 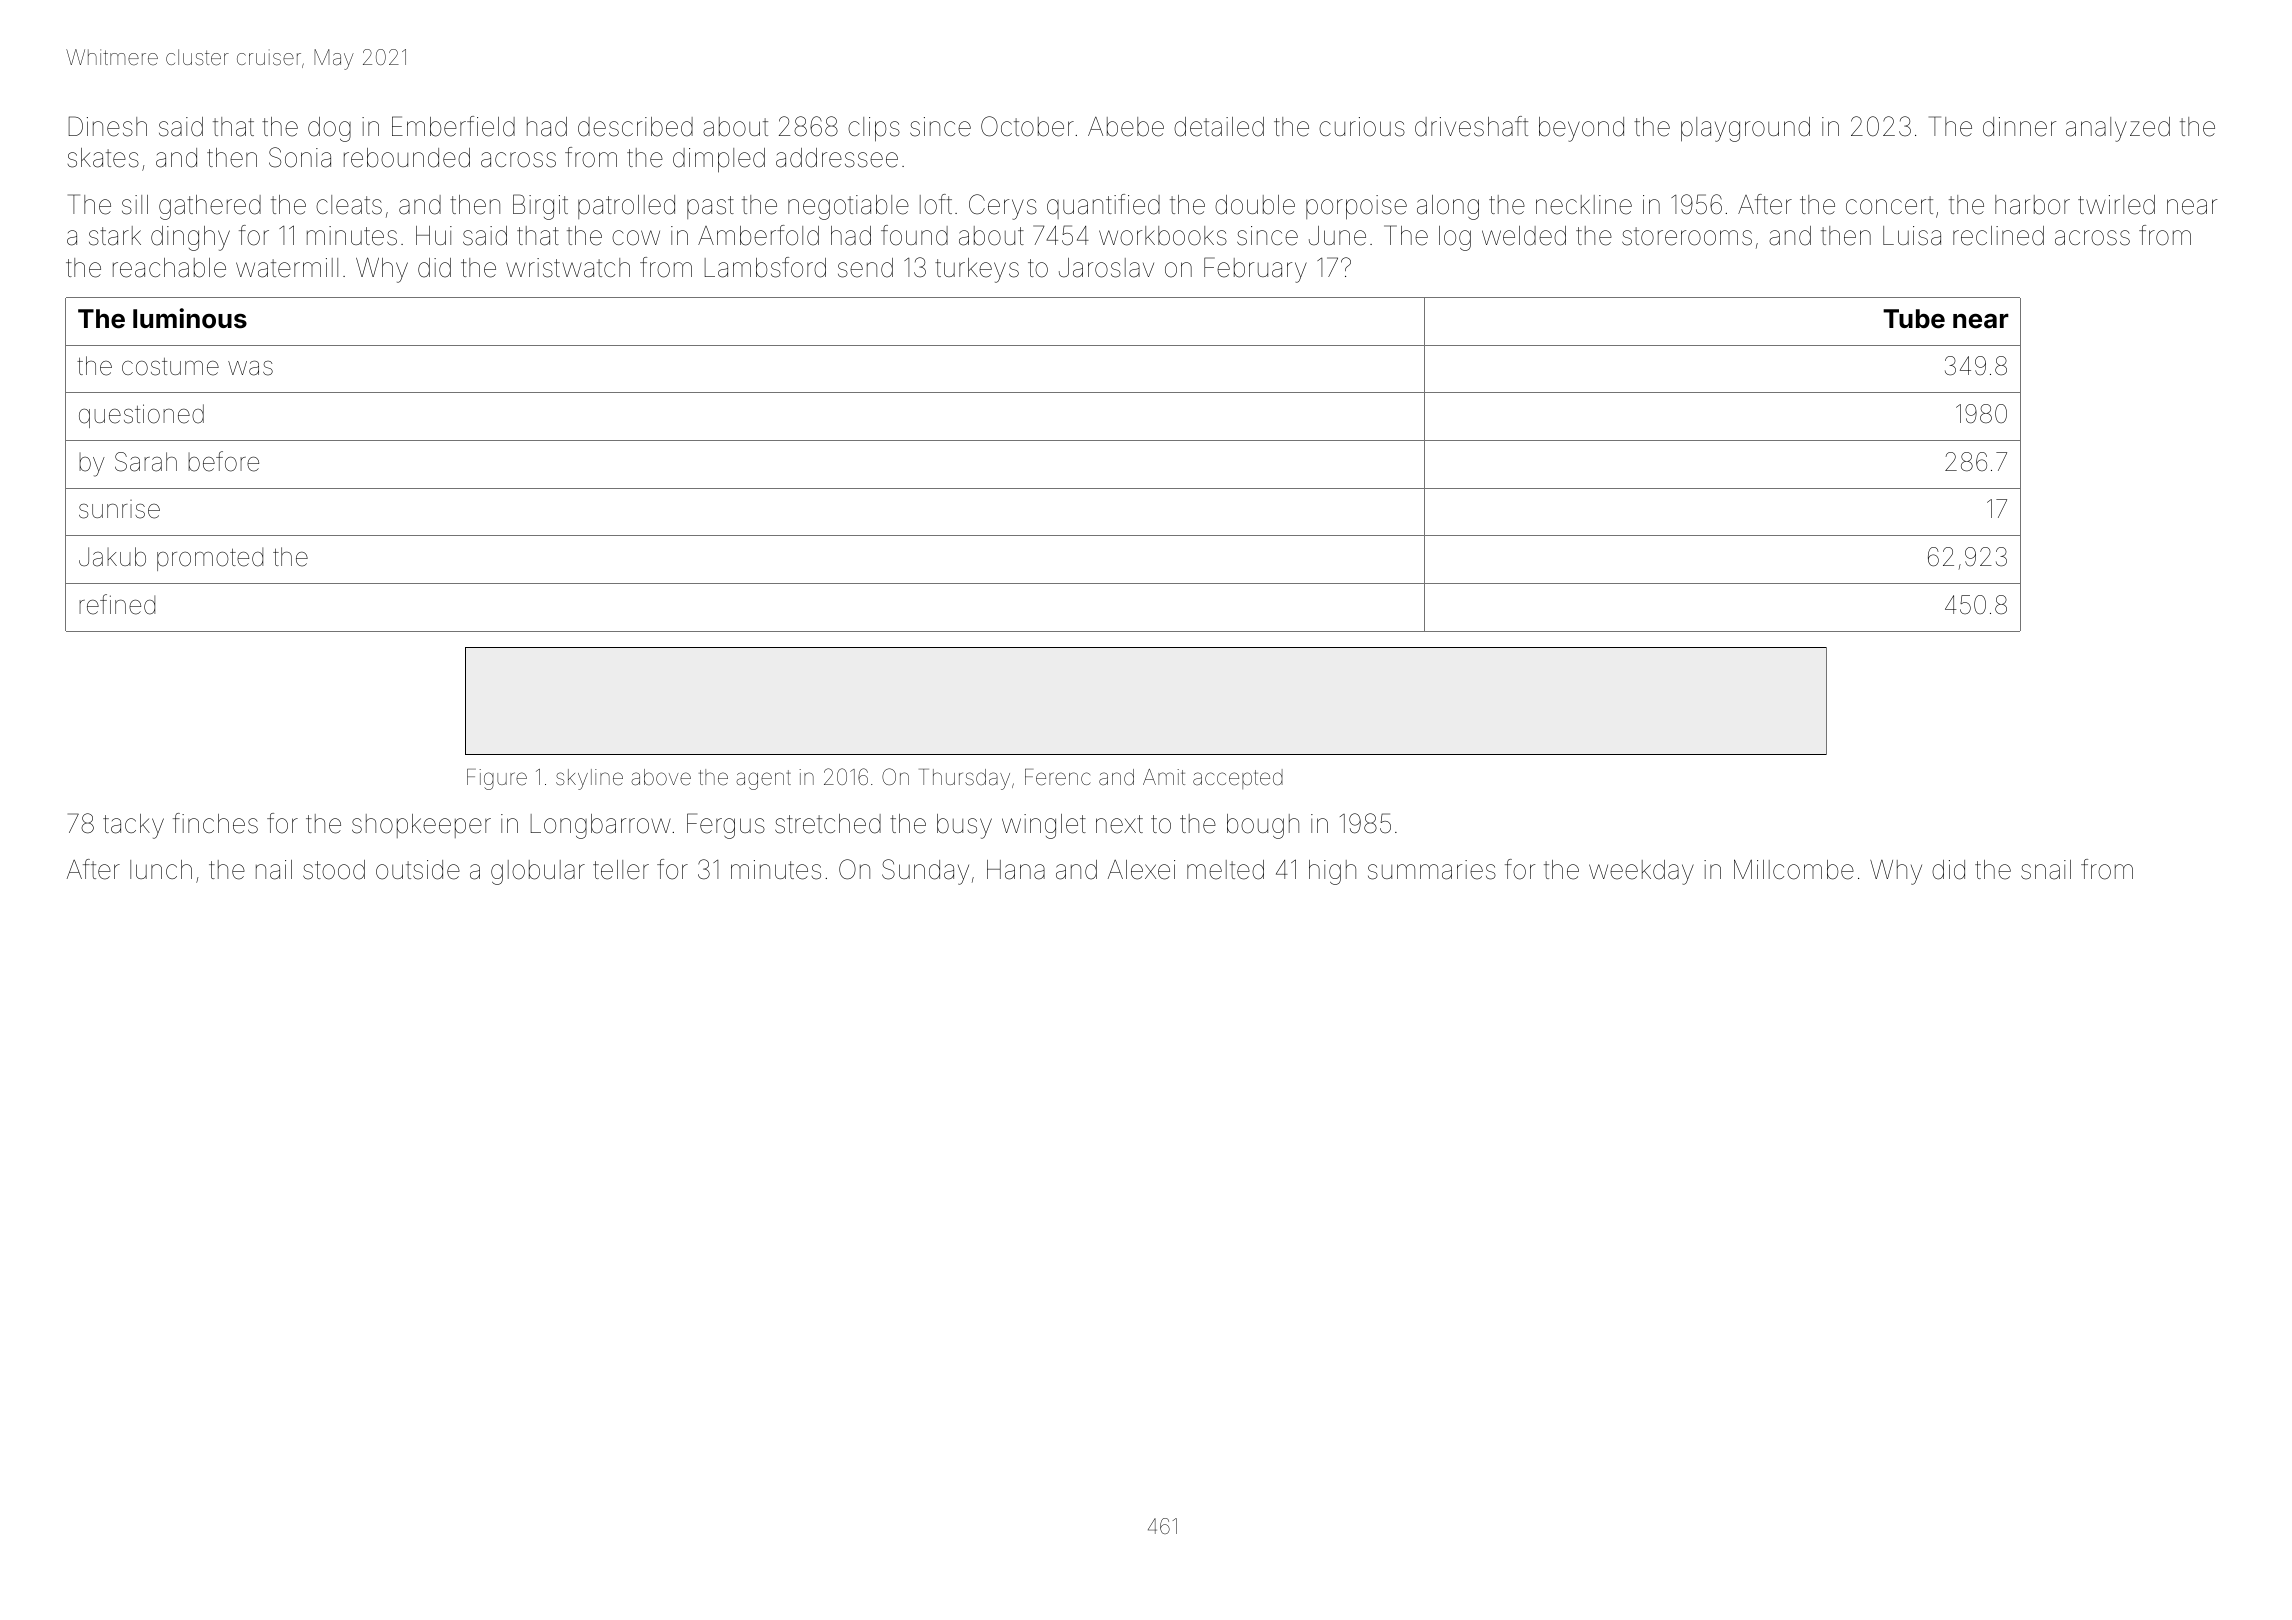 What do you see at coordinates (1362, 127) in the screenshot?
I see `curious` at bounding box center [1362, 127].
